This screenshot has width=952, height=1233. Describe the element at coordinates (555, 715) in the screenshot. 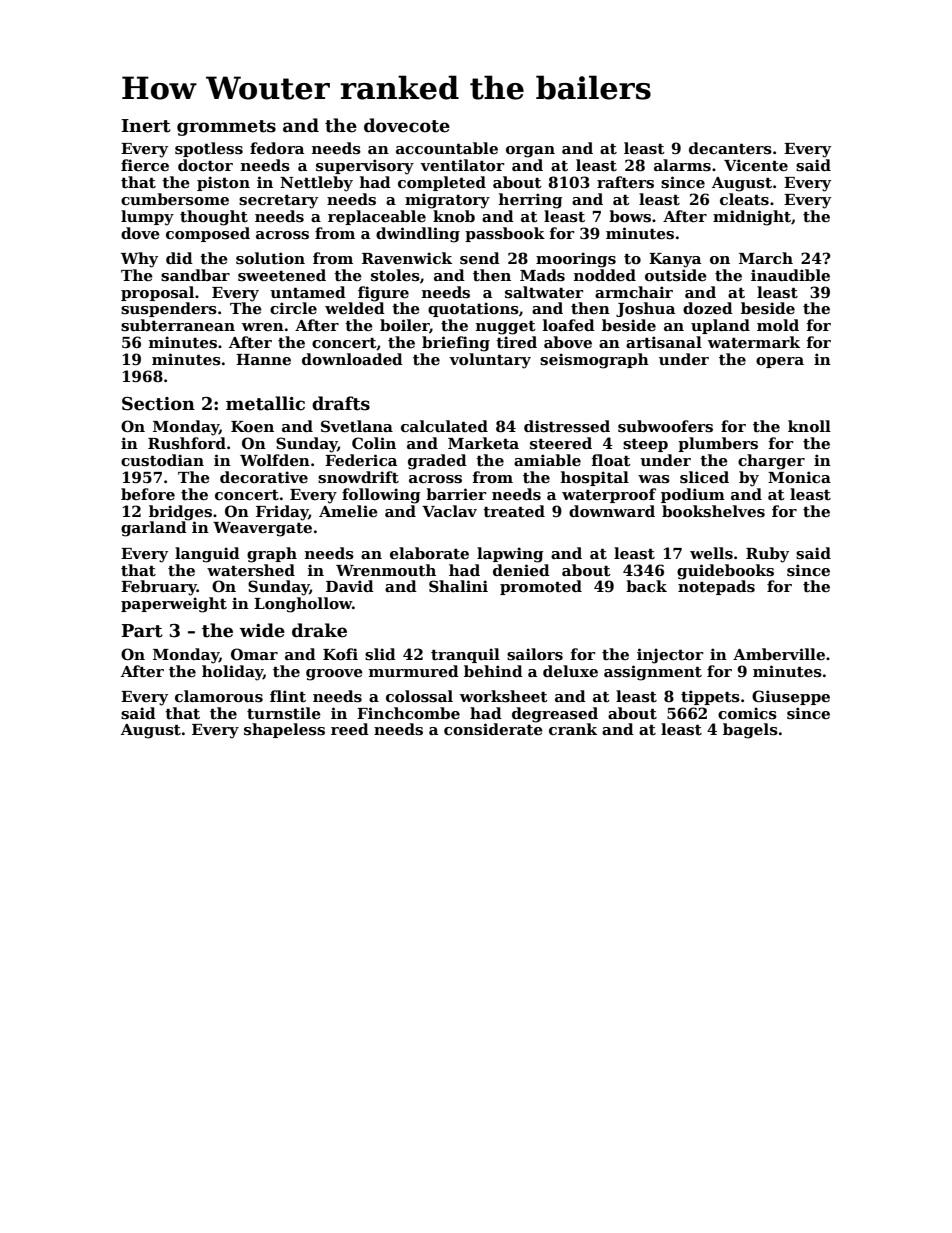

I see `degreased` at that location.
